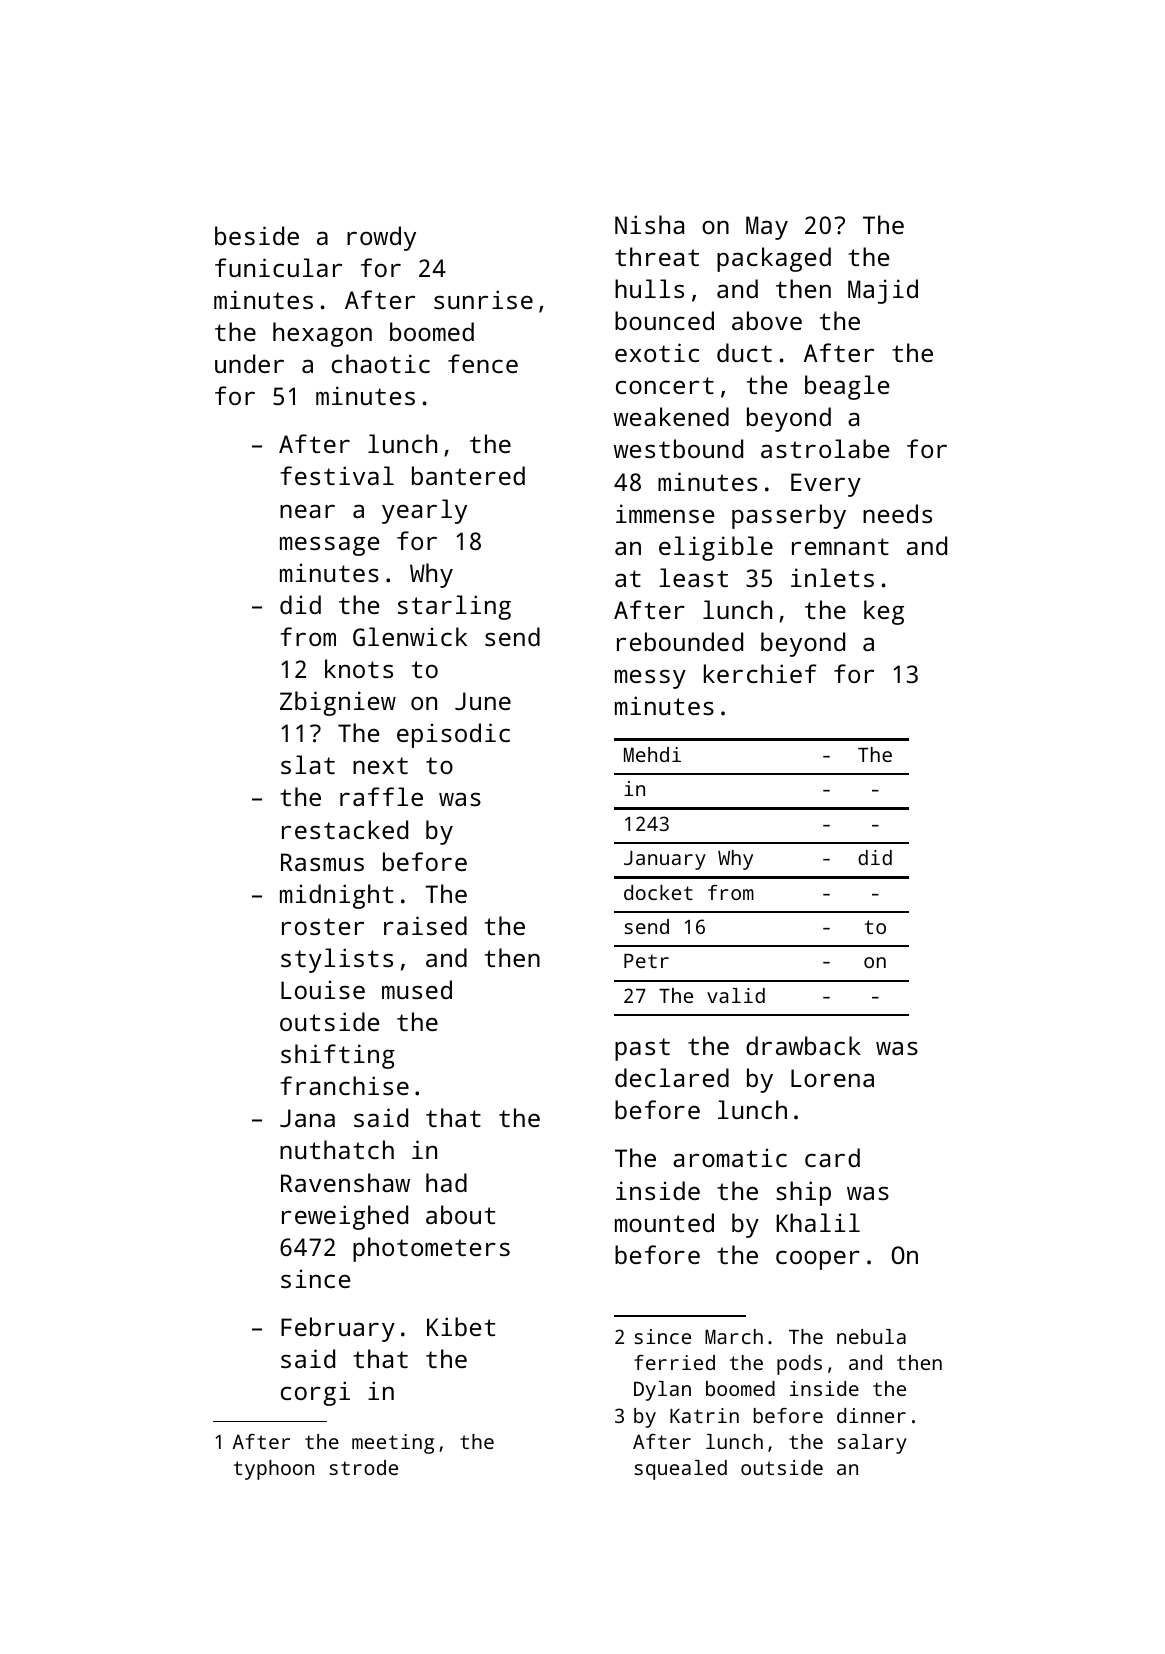  Describe the element at coordinates (897, 513) in the document. I see `needs` at that location.
